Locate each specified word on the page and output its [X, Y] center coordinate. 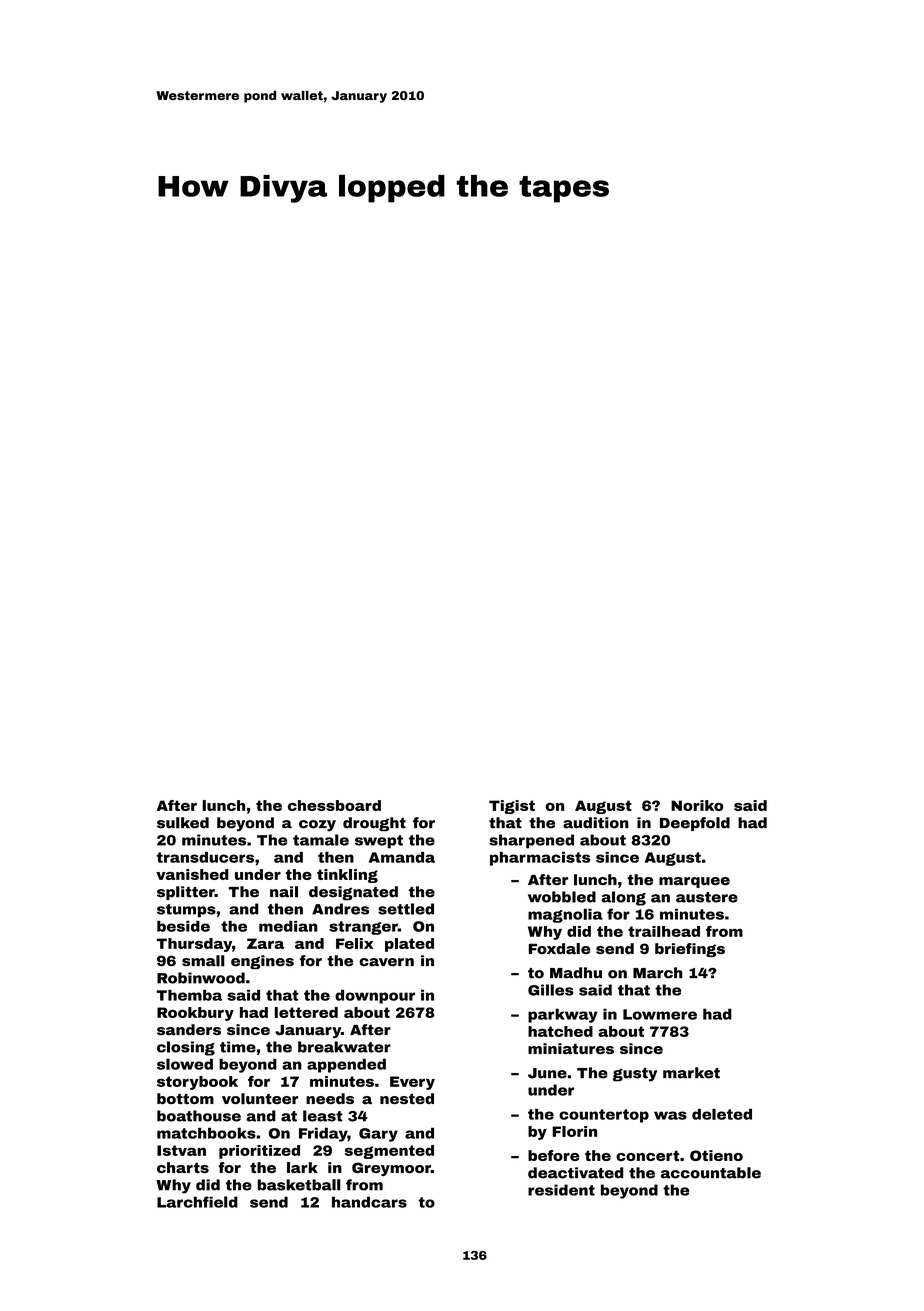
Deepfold [695, 824]
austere [707, 897]
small [203, 961]
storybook [197, 1083]
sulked [183, 823]
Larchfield [197, 1202]
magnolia [565, 915]
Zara [265, 943]
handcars [369, 1202]
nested [407, 1098]
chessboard [334, 805]
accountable [711, 1173]
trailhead [664, 931]
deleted [722, 1114]
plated [409, 945]
